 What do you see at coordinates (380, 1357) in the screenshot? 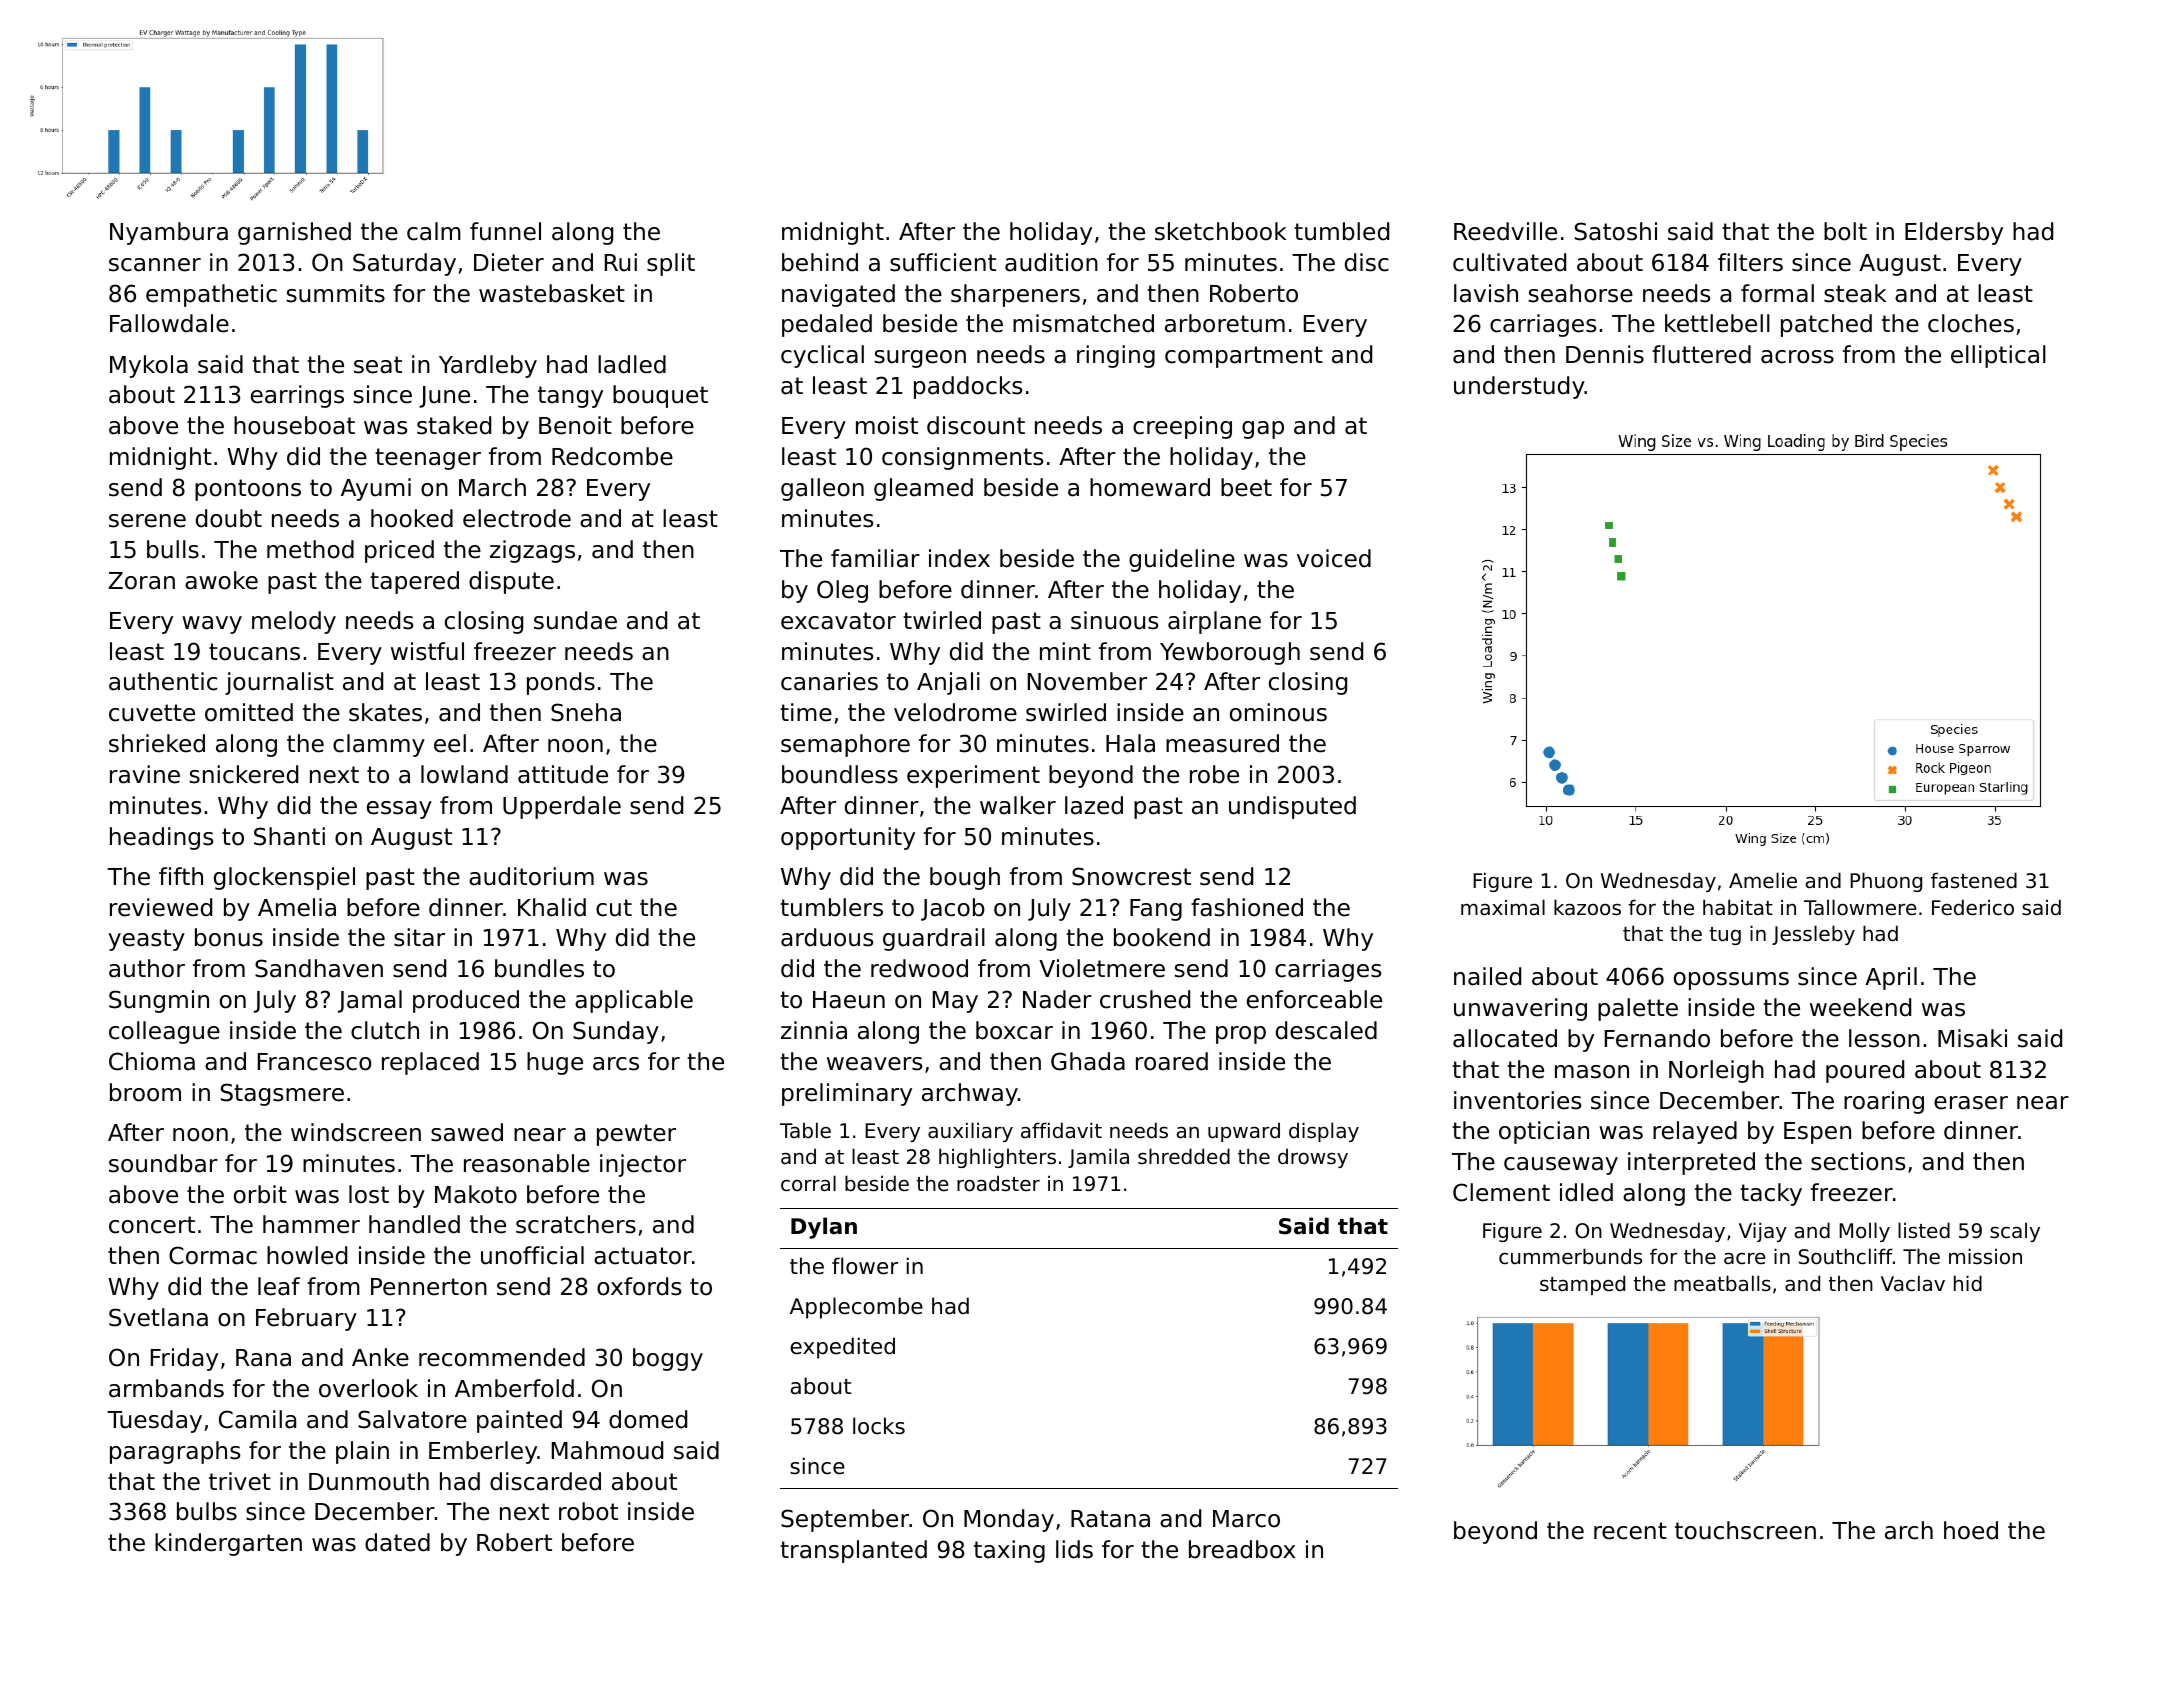
I see `Anke` at bounding box center [380, 1357].
